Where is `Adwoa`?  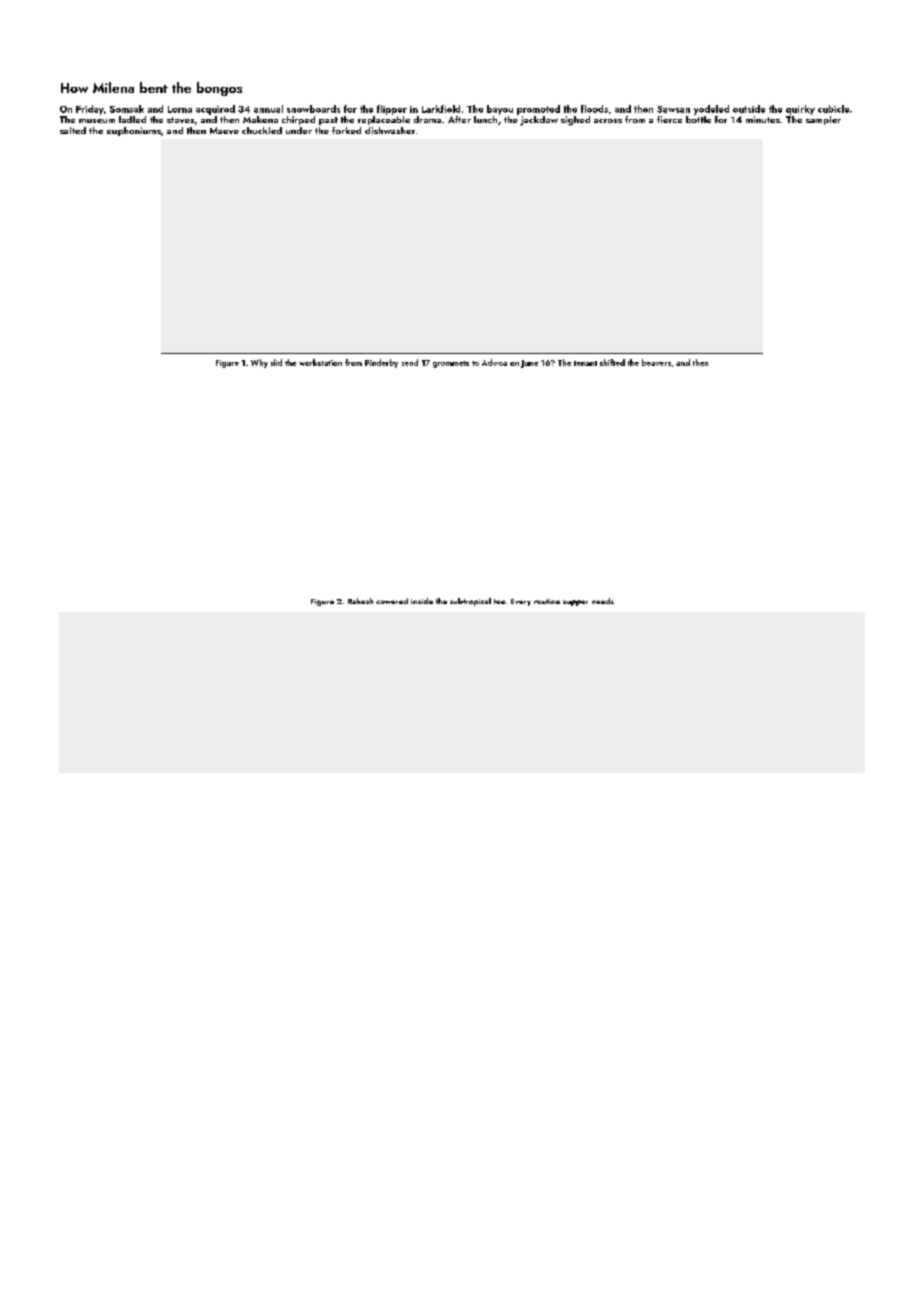
Adwoa is located at coordinates (494, 362).
